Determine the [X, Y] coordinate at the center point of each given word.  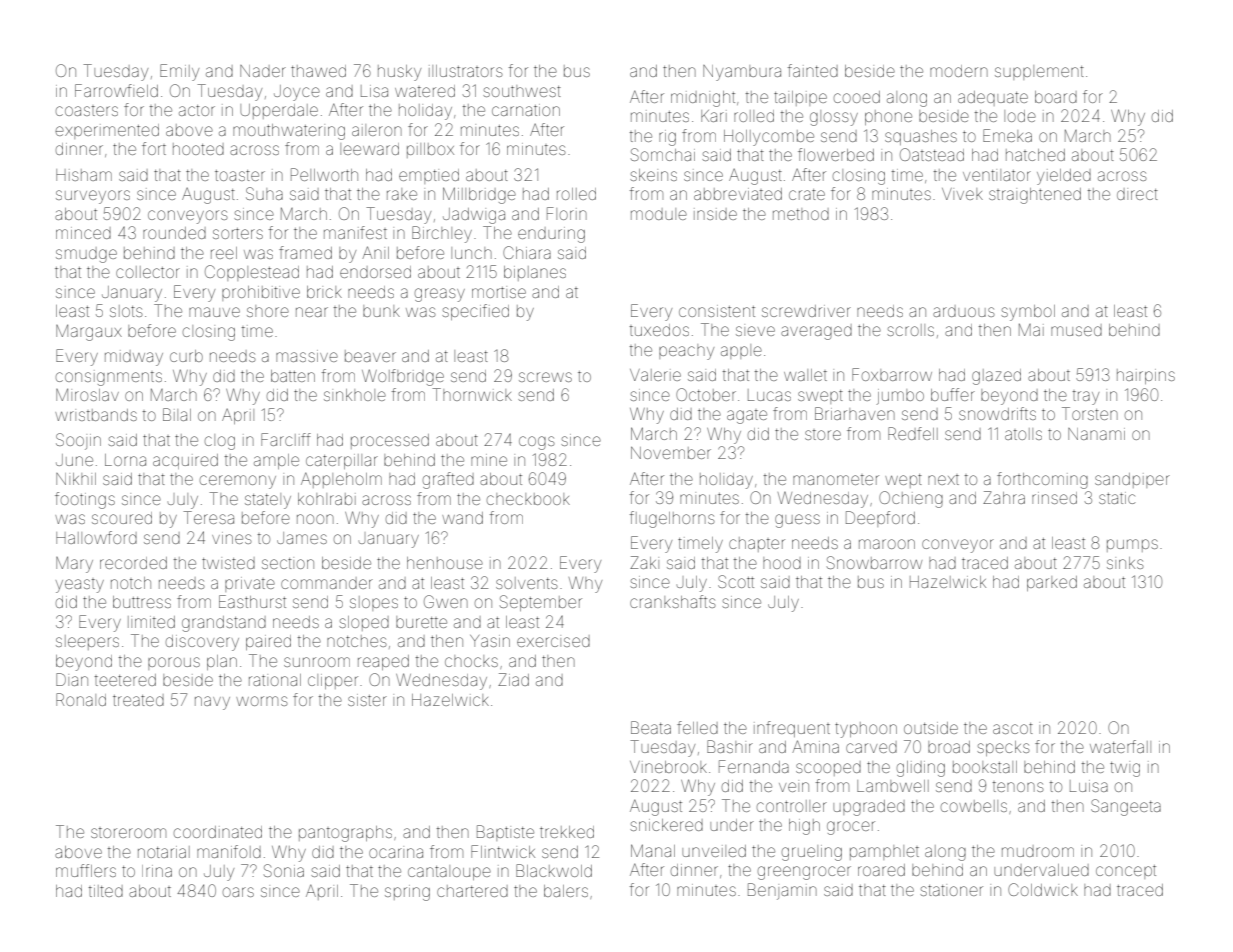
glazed [996, 377]
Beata [651, 727]
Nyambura [742, 73]
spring [407, 893]
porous [174, 663]
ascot [1013, 728]
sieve [755, 331]
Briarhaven [855, 413]
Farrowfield [116, 90]
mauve [214, 312]
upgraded [869, 808]
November [671, 453]
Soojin [78, 441]
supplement [1039, 72]
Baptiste [505, 833]
